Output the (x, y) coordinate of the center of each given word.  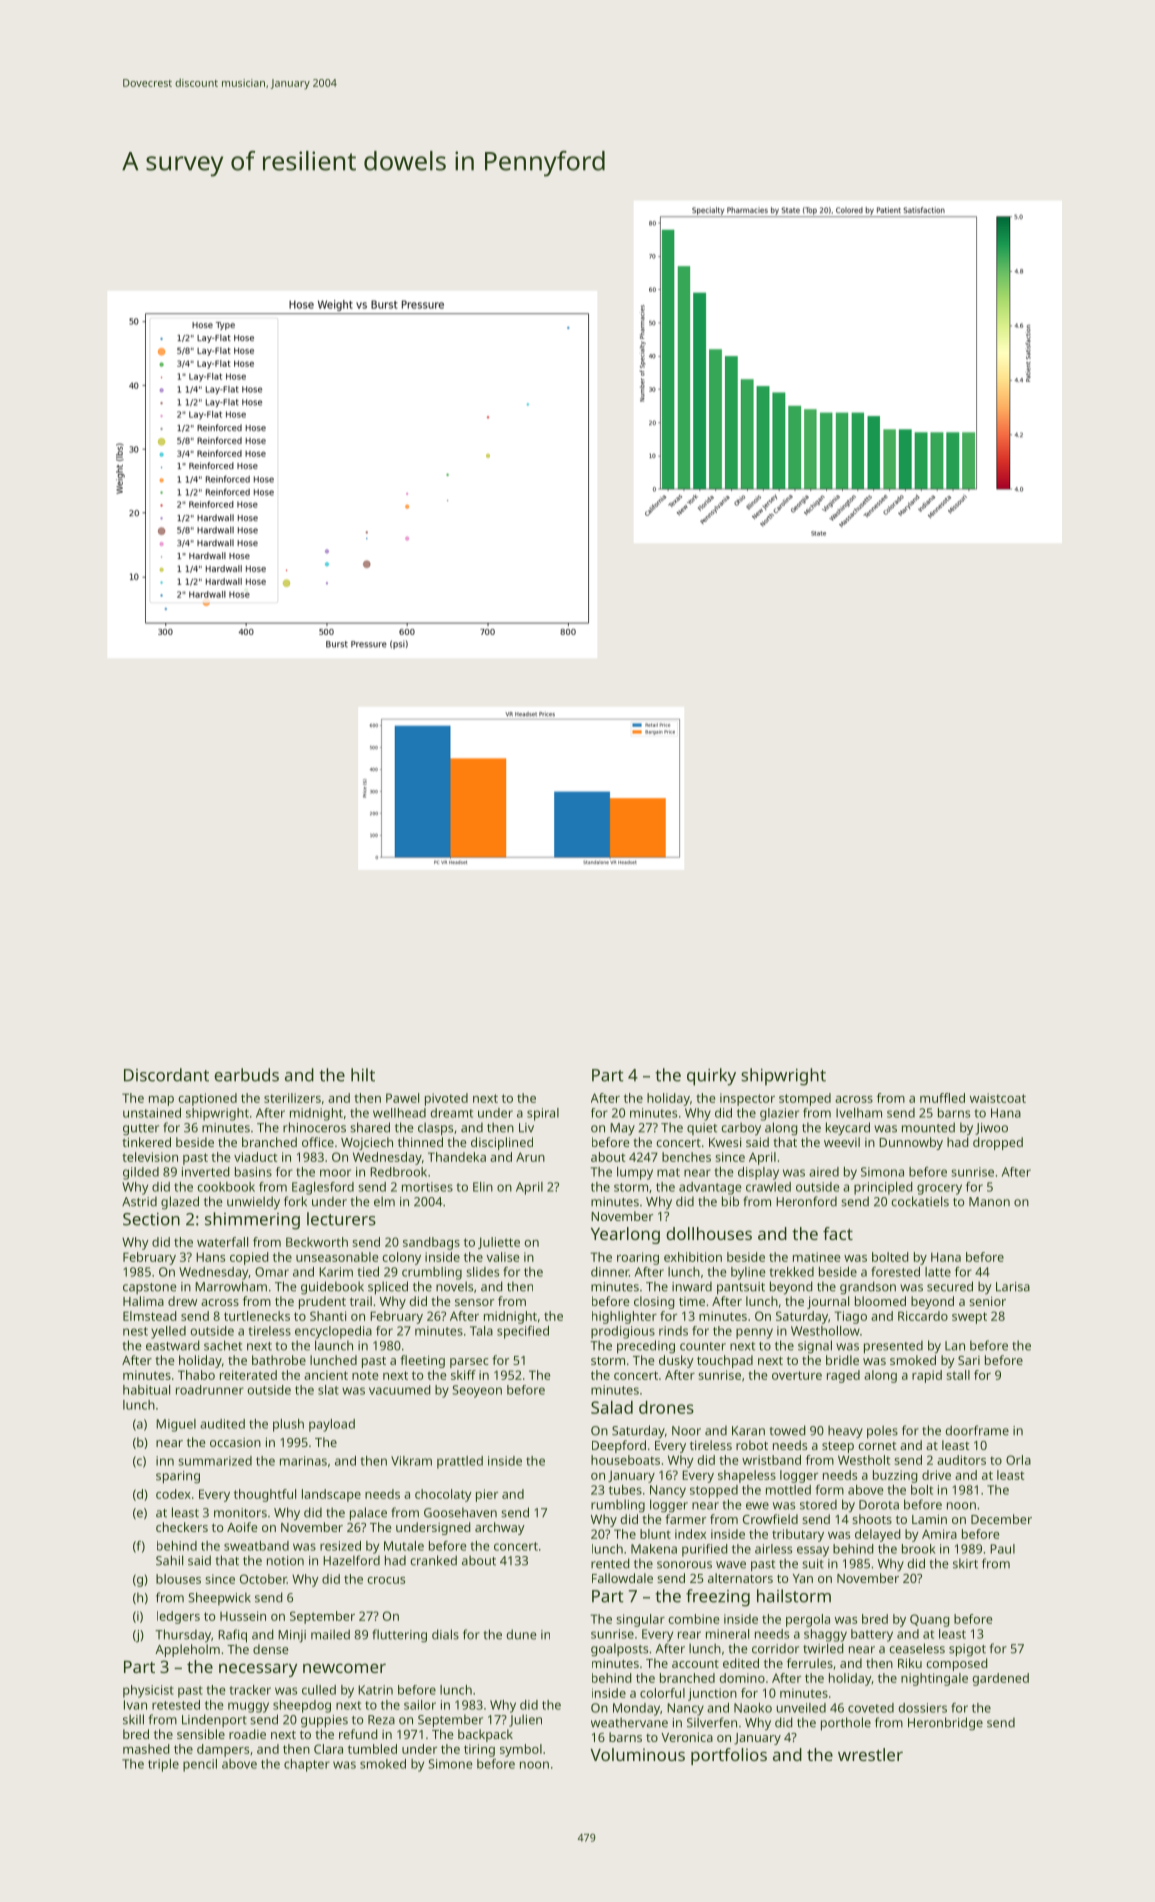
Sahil (169, 1560)
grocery (939, 1189)
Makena (654, 1549)
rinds (673, 1331)
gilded (141, 1173)
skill (133, 1719)
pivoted (446, 1099)
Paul (1002, 1549)
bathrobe (279, 1360)
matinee (816, 1257)
